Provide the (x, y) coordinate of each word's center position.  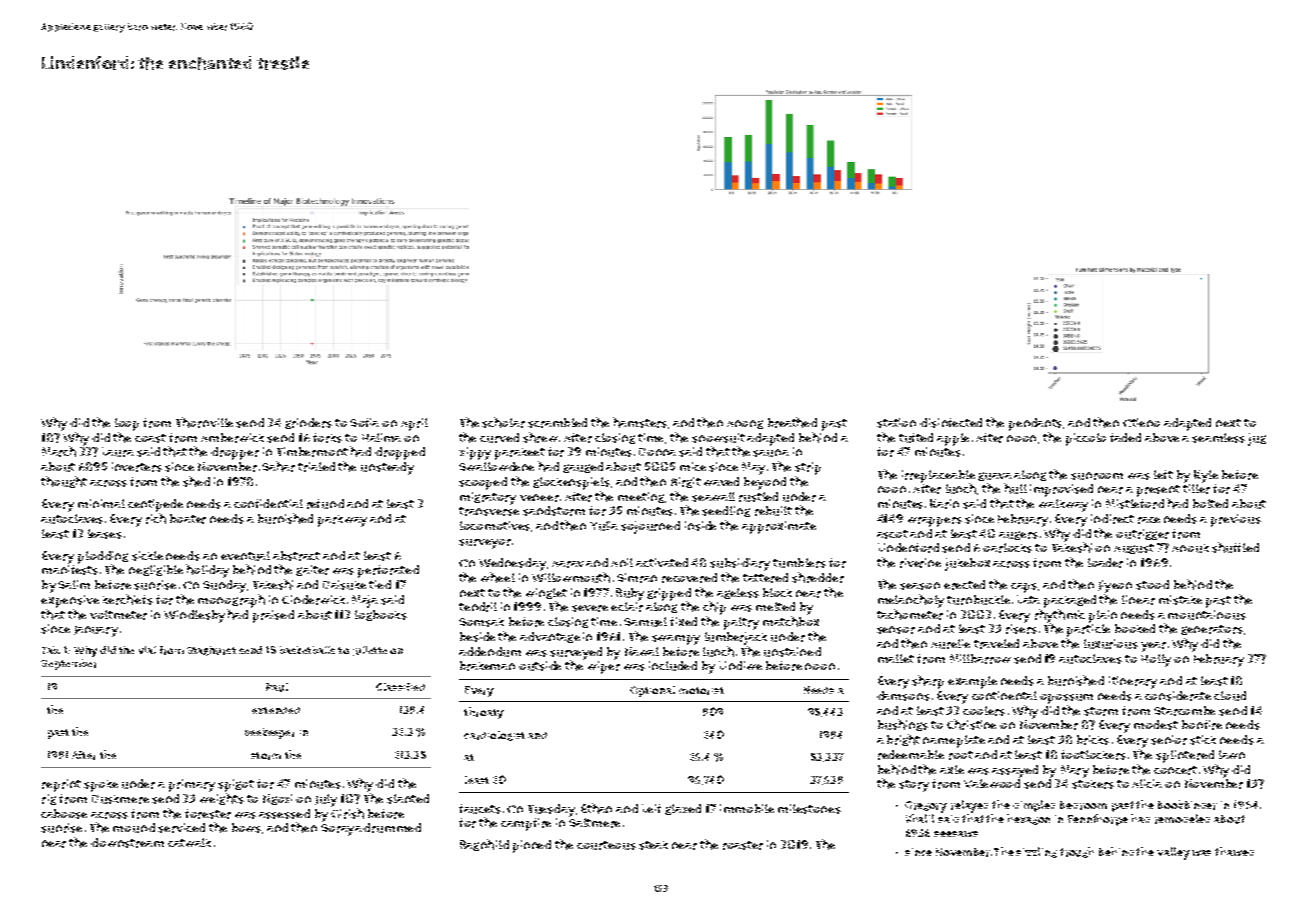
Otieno (1141, 422)
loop (127, 424)
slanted (408, 799)
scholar (503, 422)
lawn (1232, 754)
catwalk (189, 842)
